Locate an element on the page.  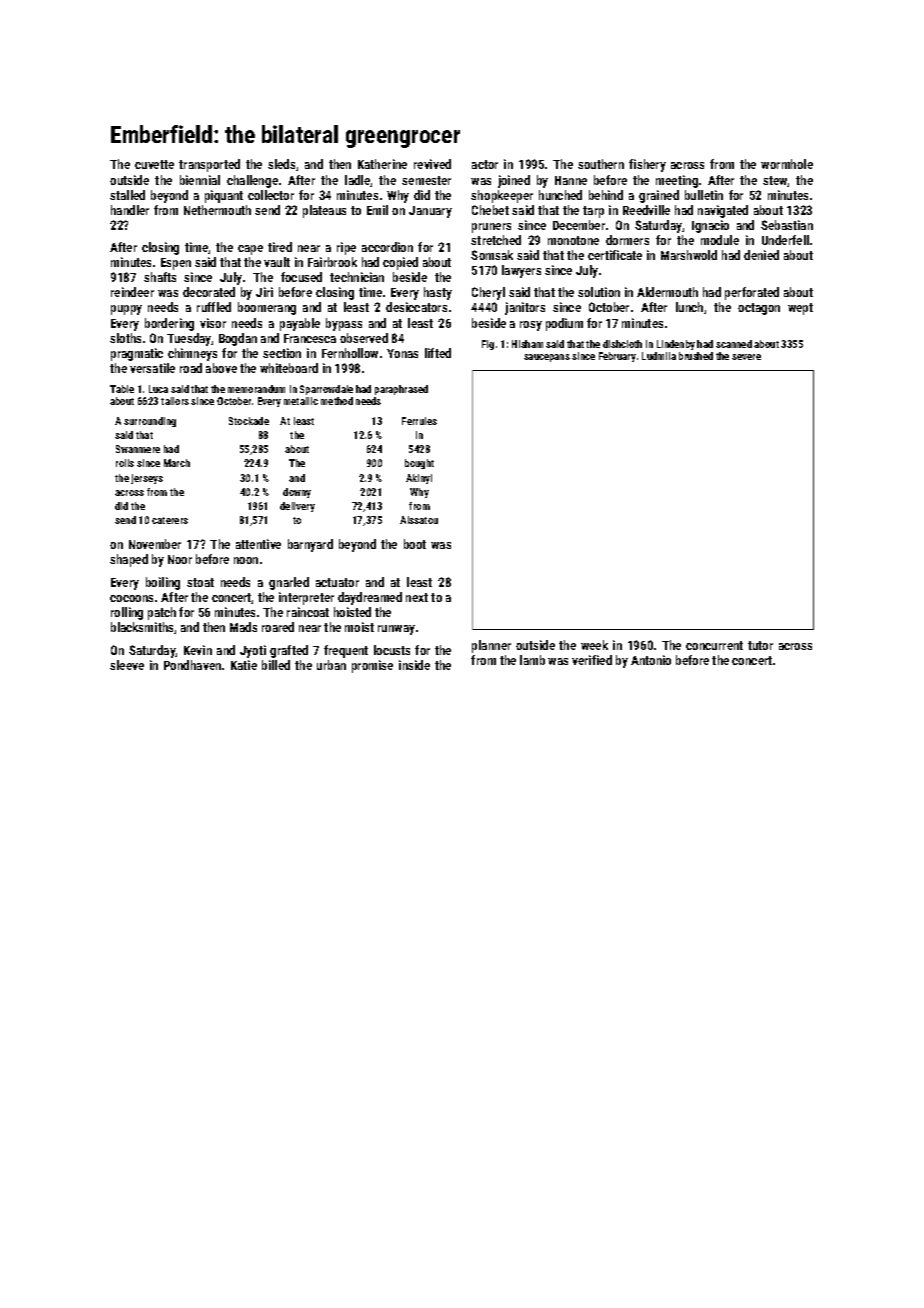
bought is located at coordinates (419, 464).
